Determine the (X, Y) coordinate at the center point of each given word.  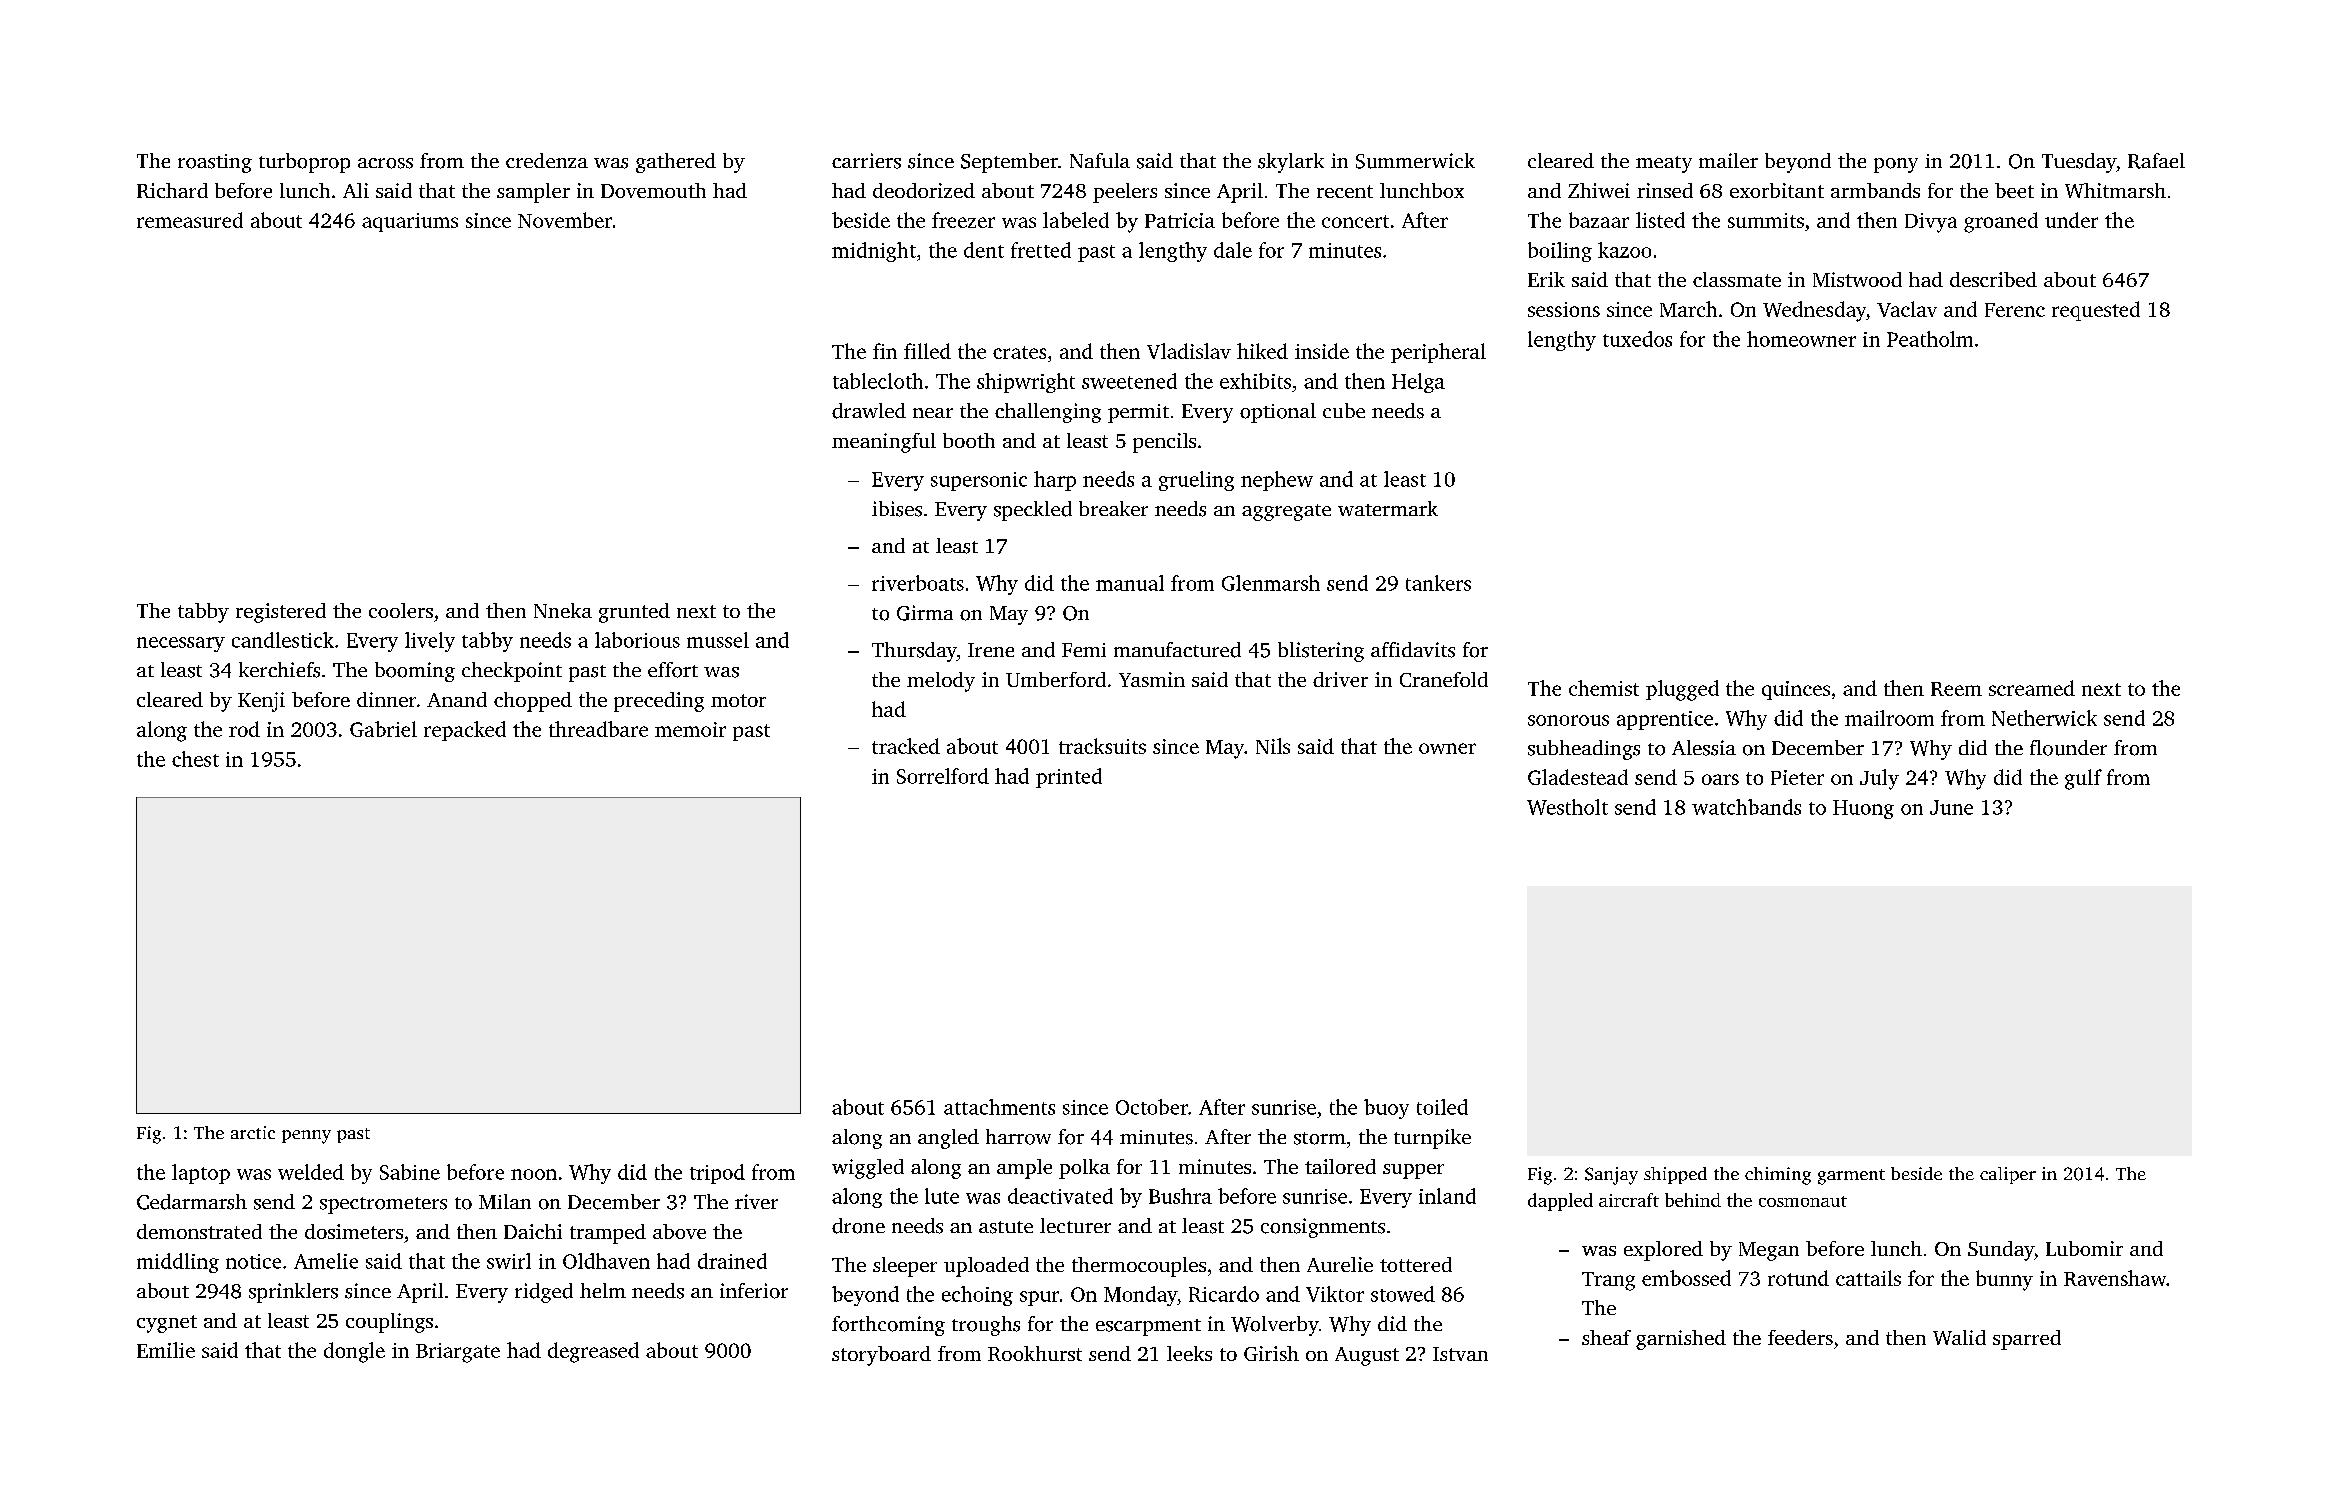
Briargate (458, 1353)
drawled (869, 411)
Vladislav (1189, 351)
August (1367, 1356)
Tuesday (2079, 163)
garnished (1681, 1340)
